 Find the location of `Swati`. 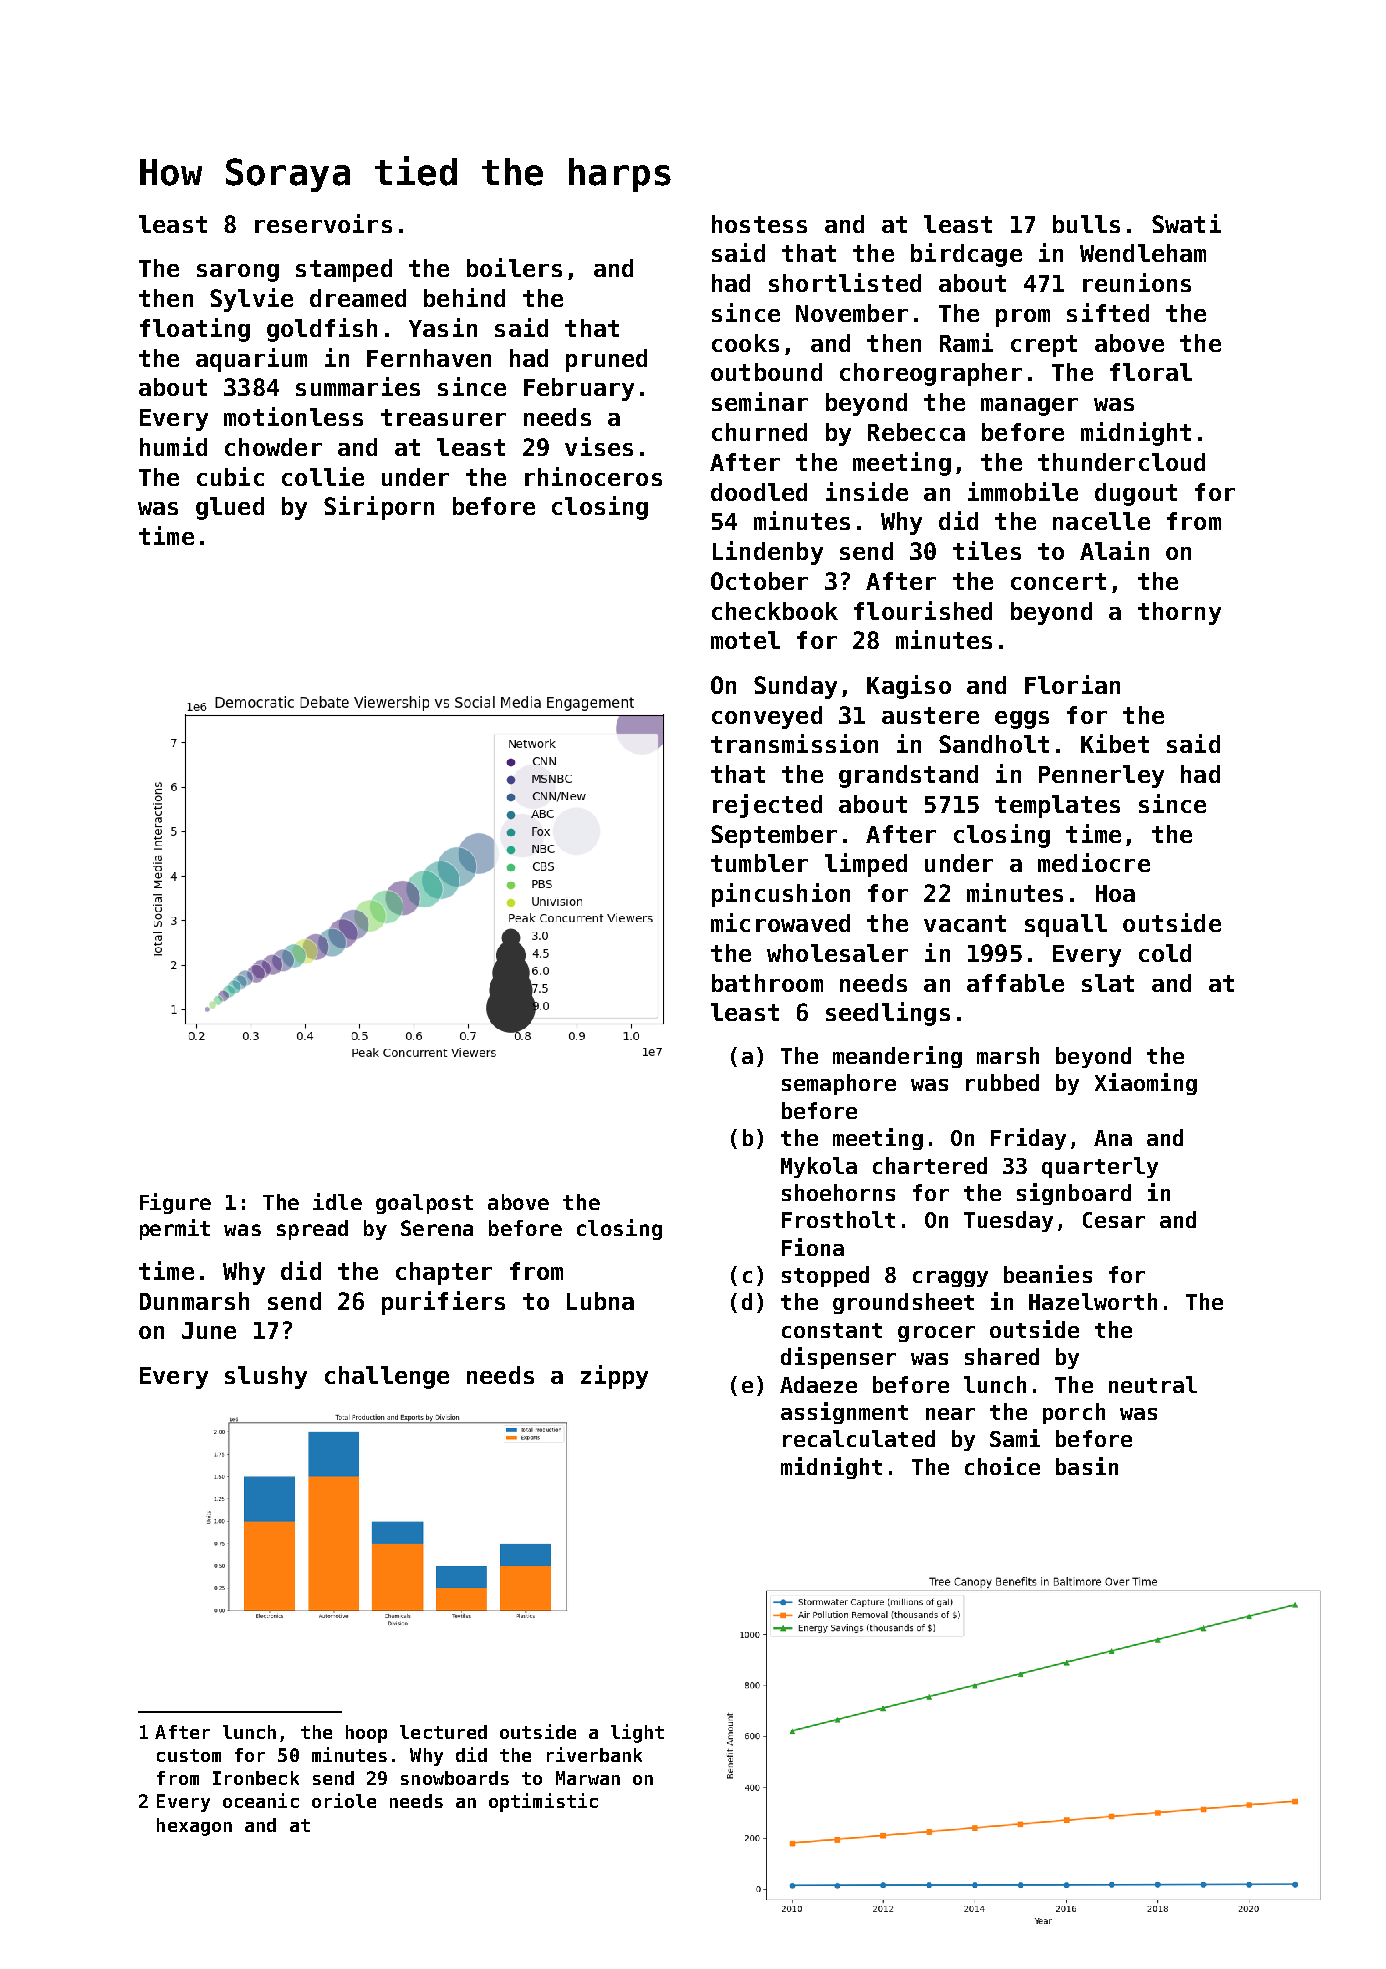

Swati is located at coordinates (1186, 223).
